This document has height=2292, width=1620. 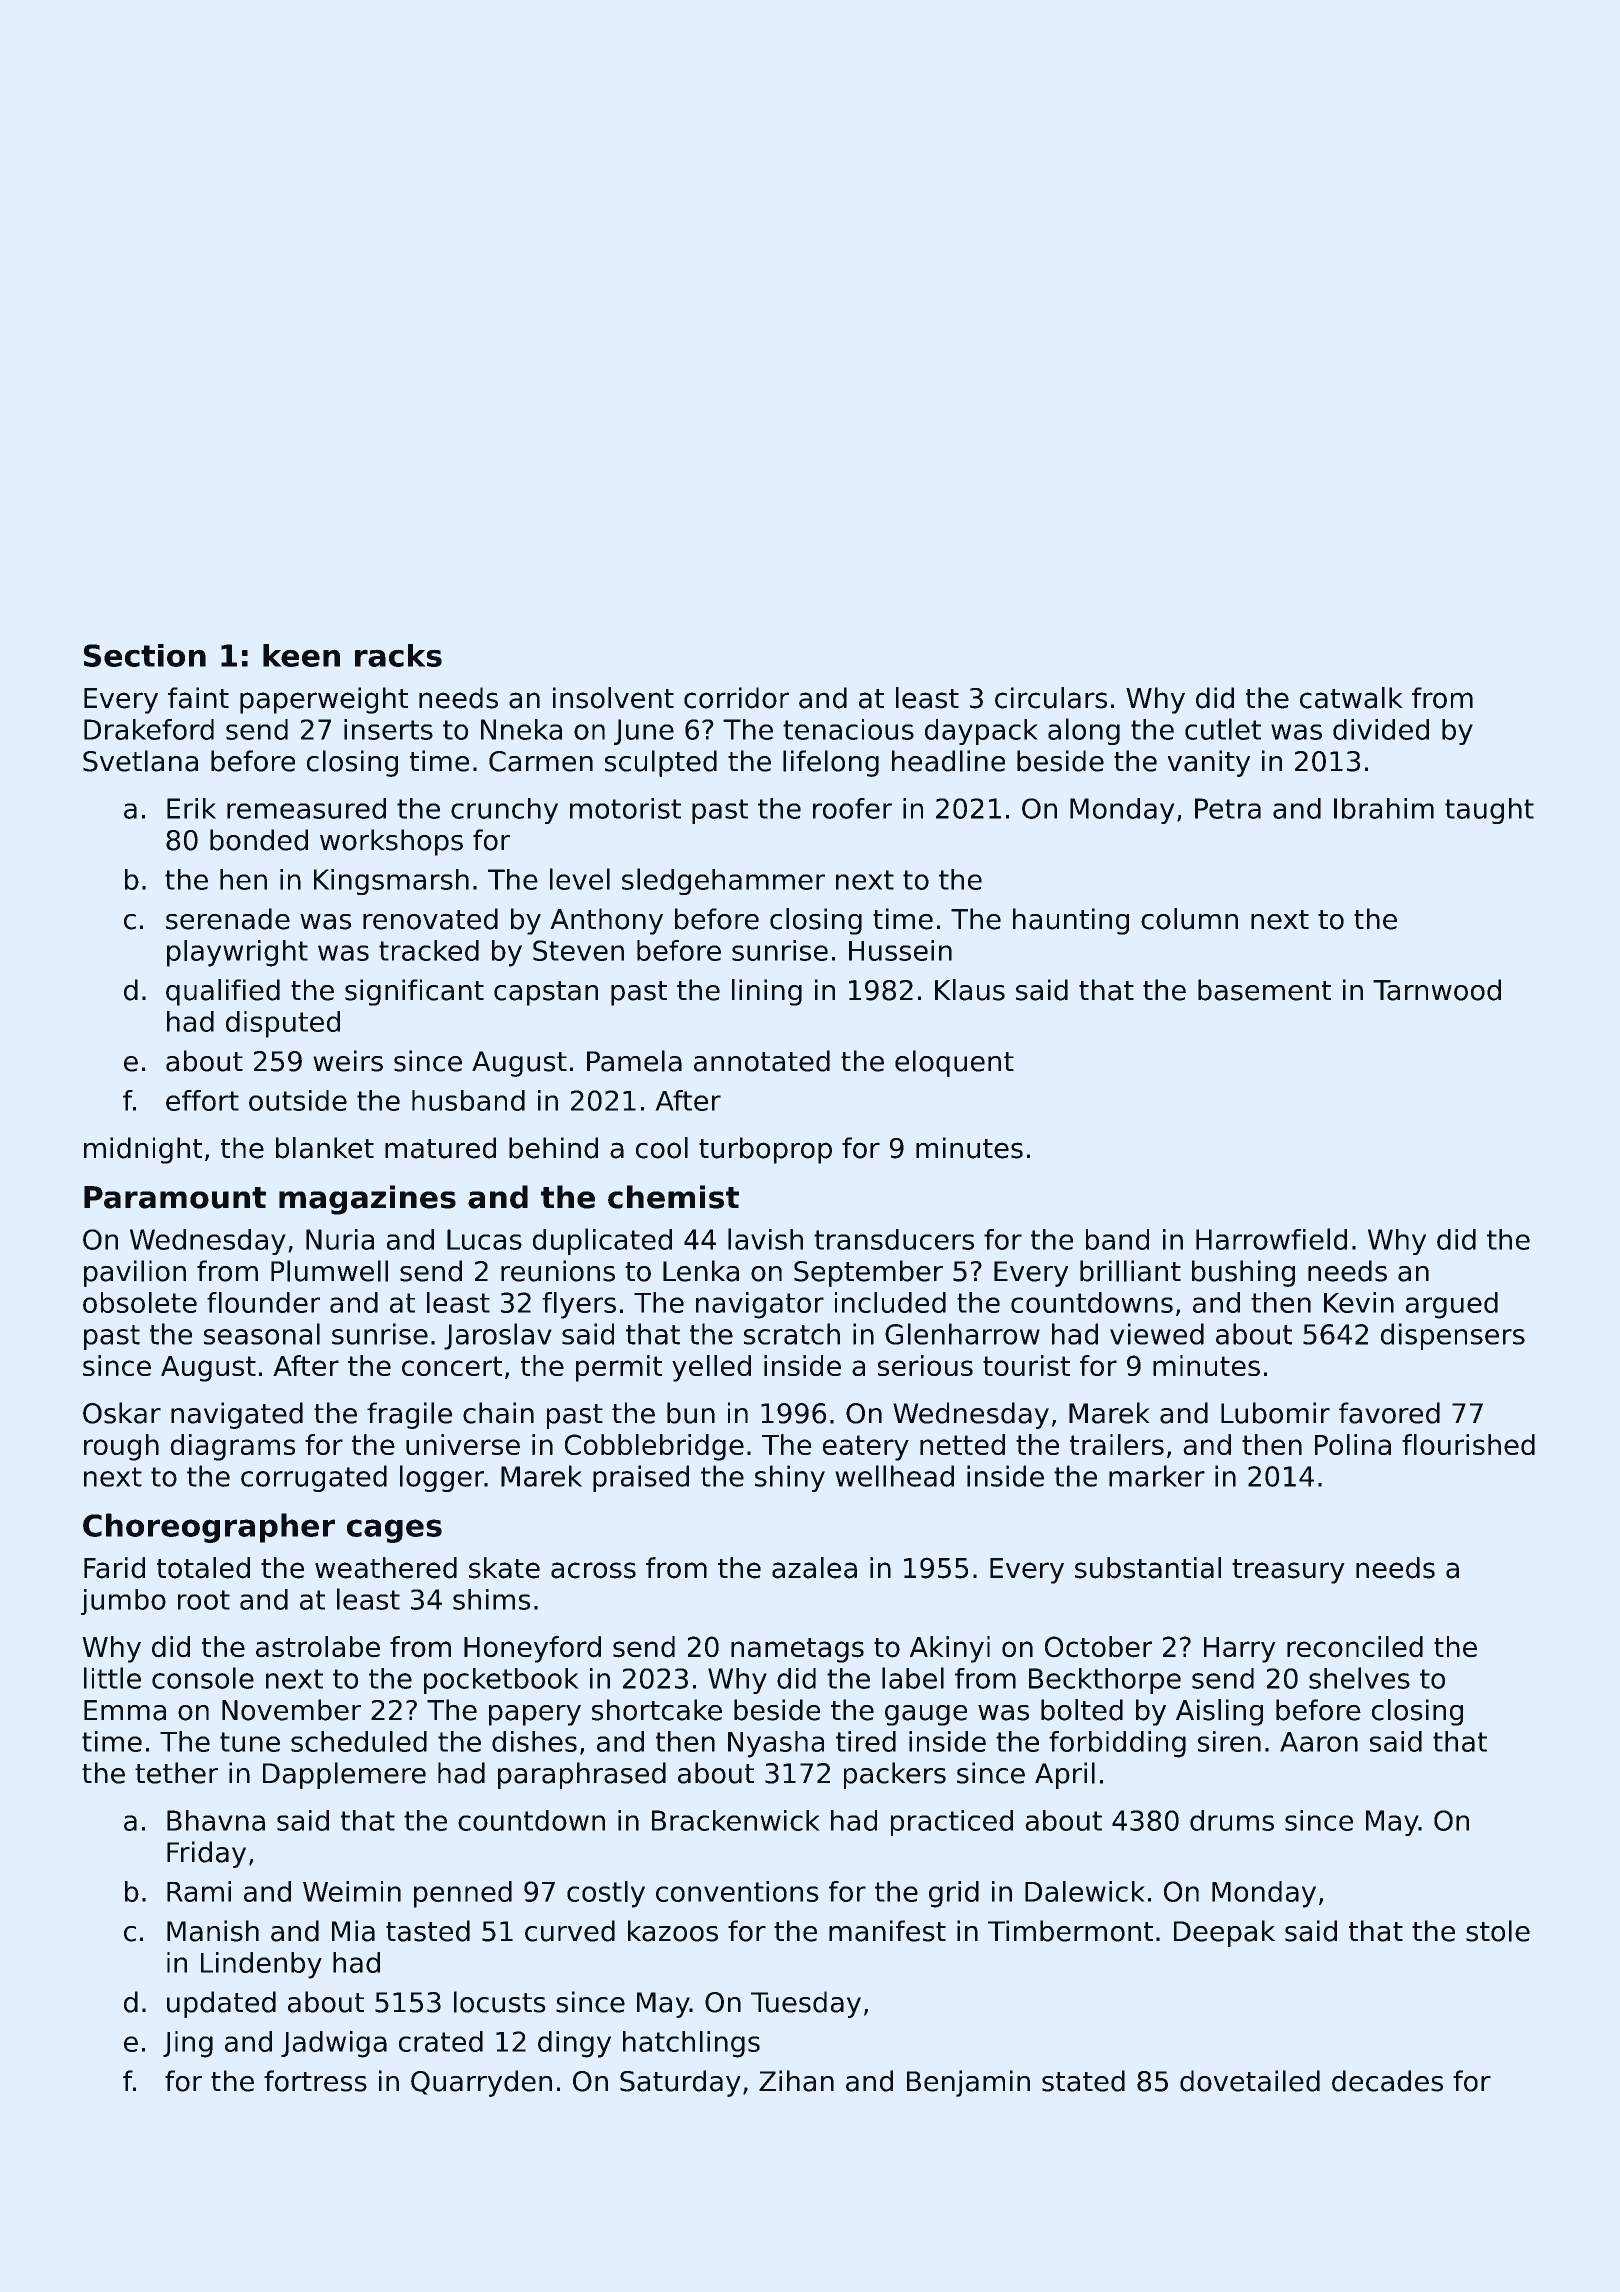 What do you see at coordinates (504, 811) in the document?
I see `crunchy` at bounding box center [504, 811].
